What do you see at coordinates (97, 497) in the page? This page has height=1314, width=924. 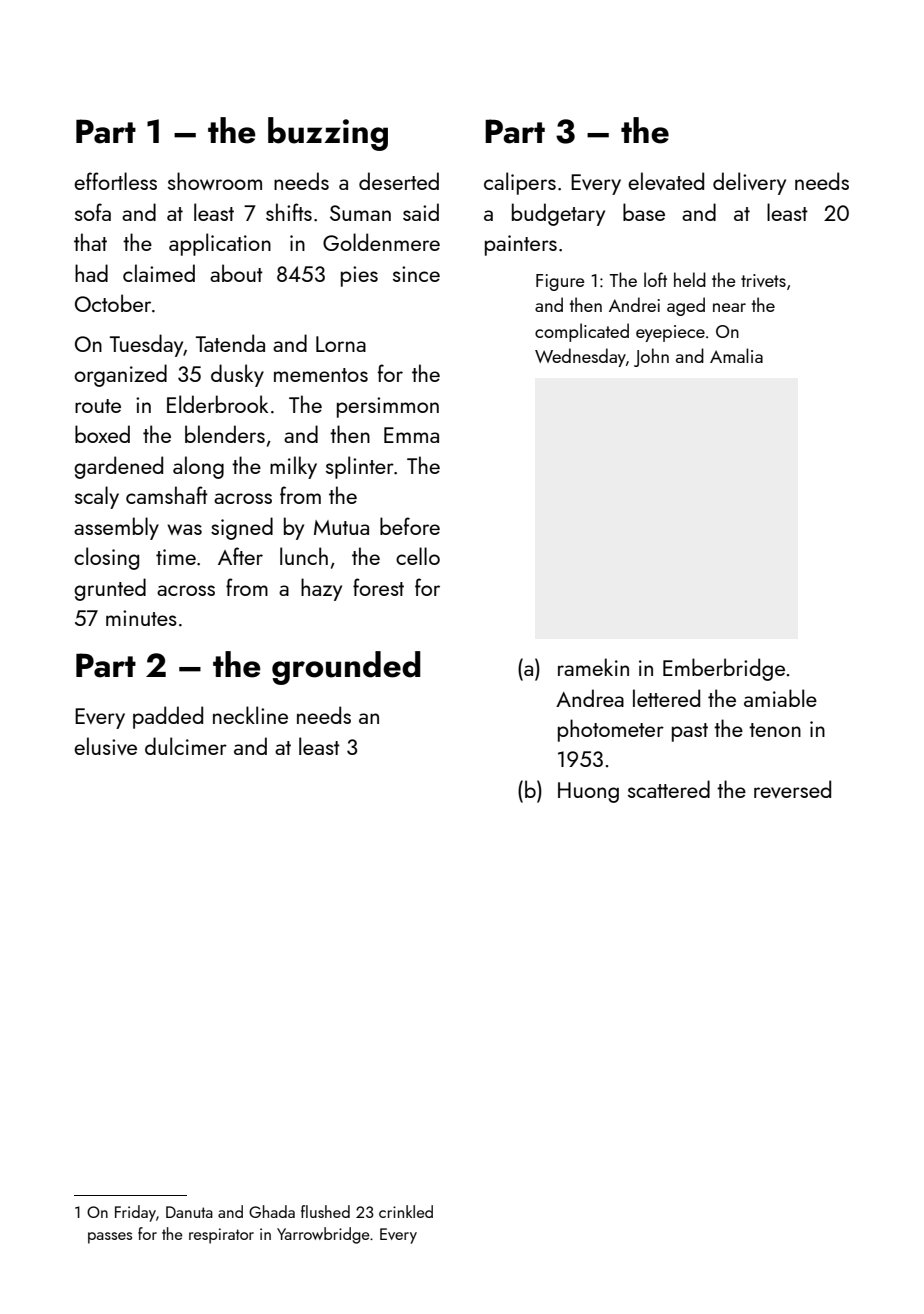 I see `scaly` at bounding box center [97, 497].
